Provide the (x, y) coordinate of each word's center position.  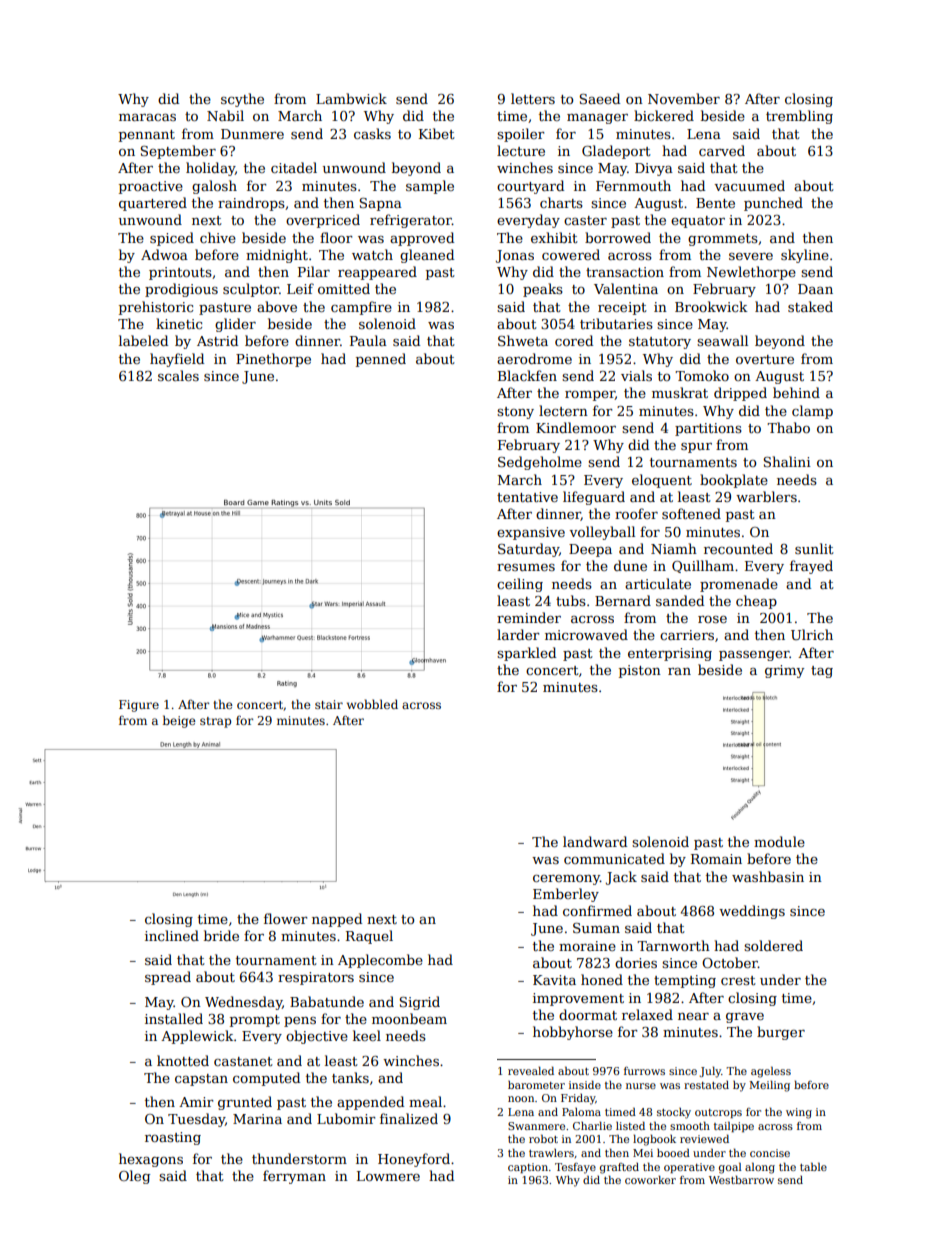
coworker (650, 1179)
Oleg (134, 1177)
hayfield (177, 360)
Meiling (769, 1086)
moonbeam (409, 1018)
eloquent (662, 481)
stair (329, 704)
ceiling (520, 585)
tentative (527, 497)
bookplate (734, 481)
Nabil (225, 115)
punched (773, 204)
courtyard (530, 187)
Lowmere (388, 1176)
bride (221, 935)
